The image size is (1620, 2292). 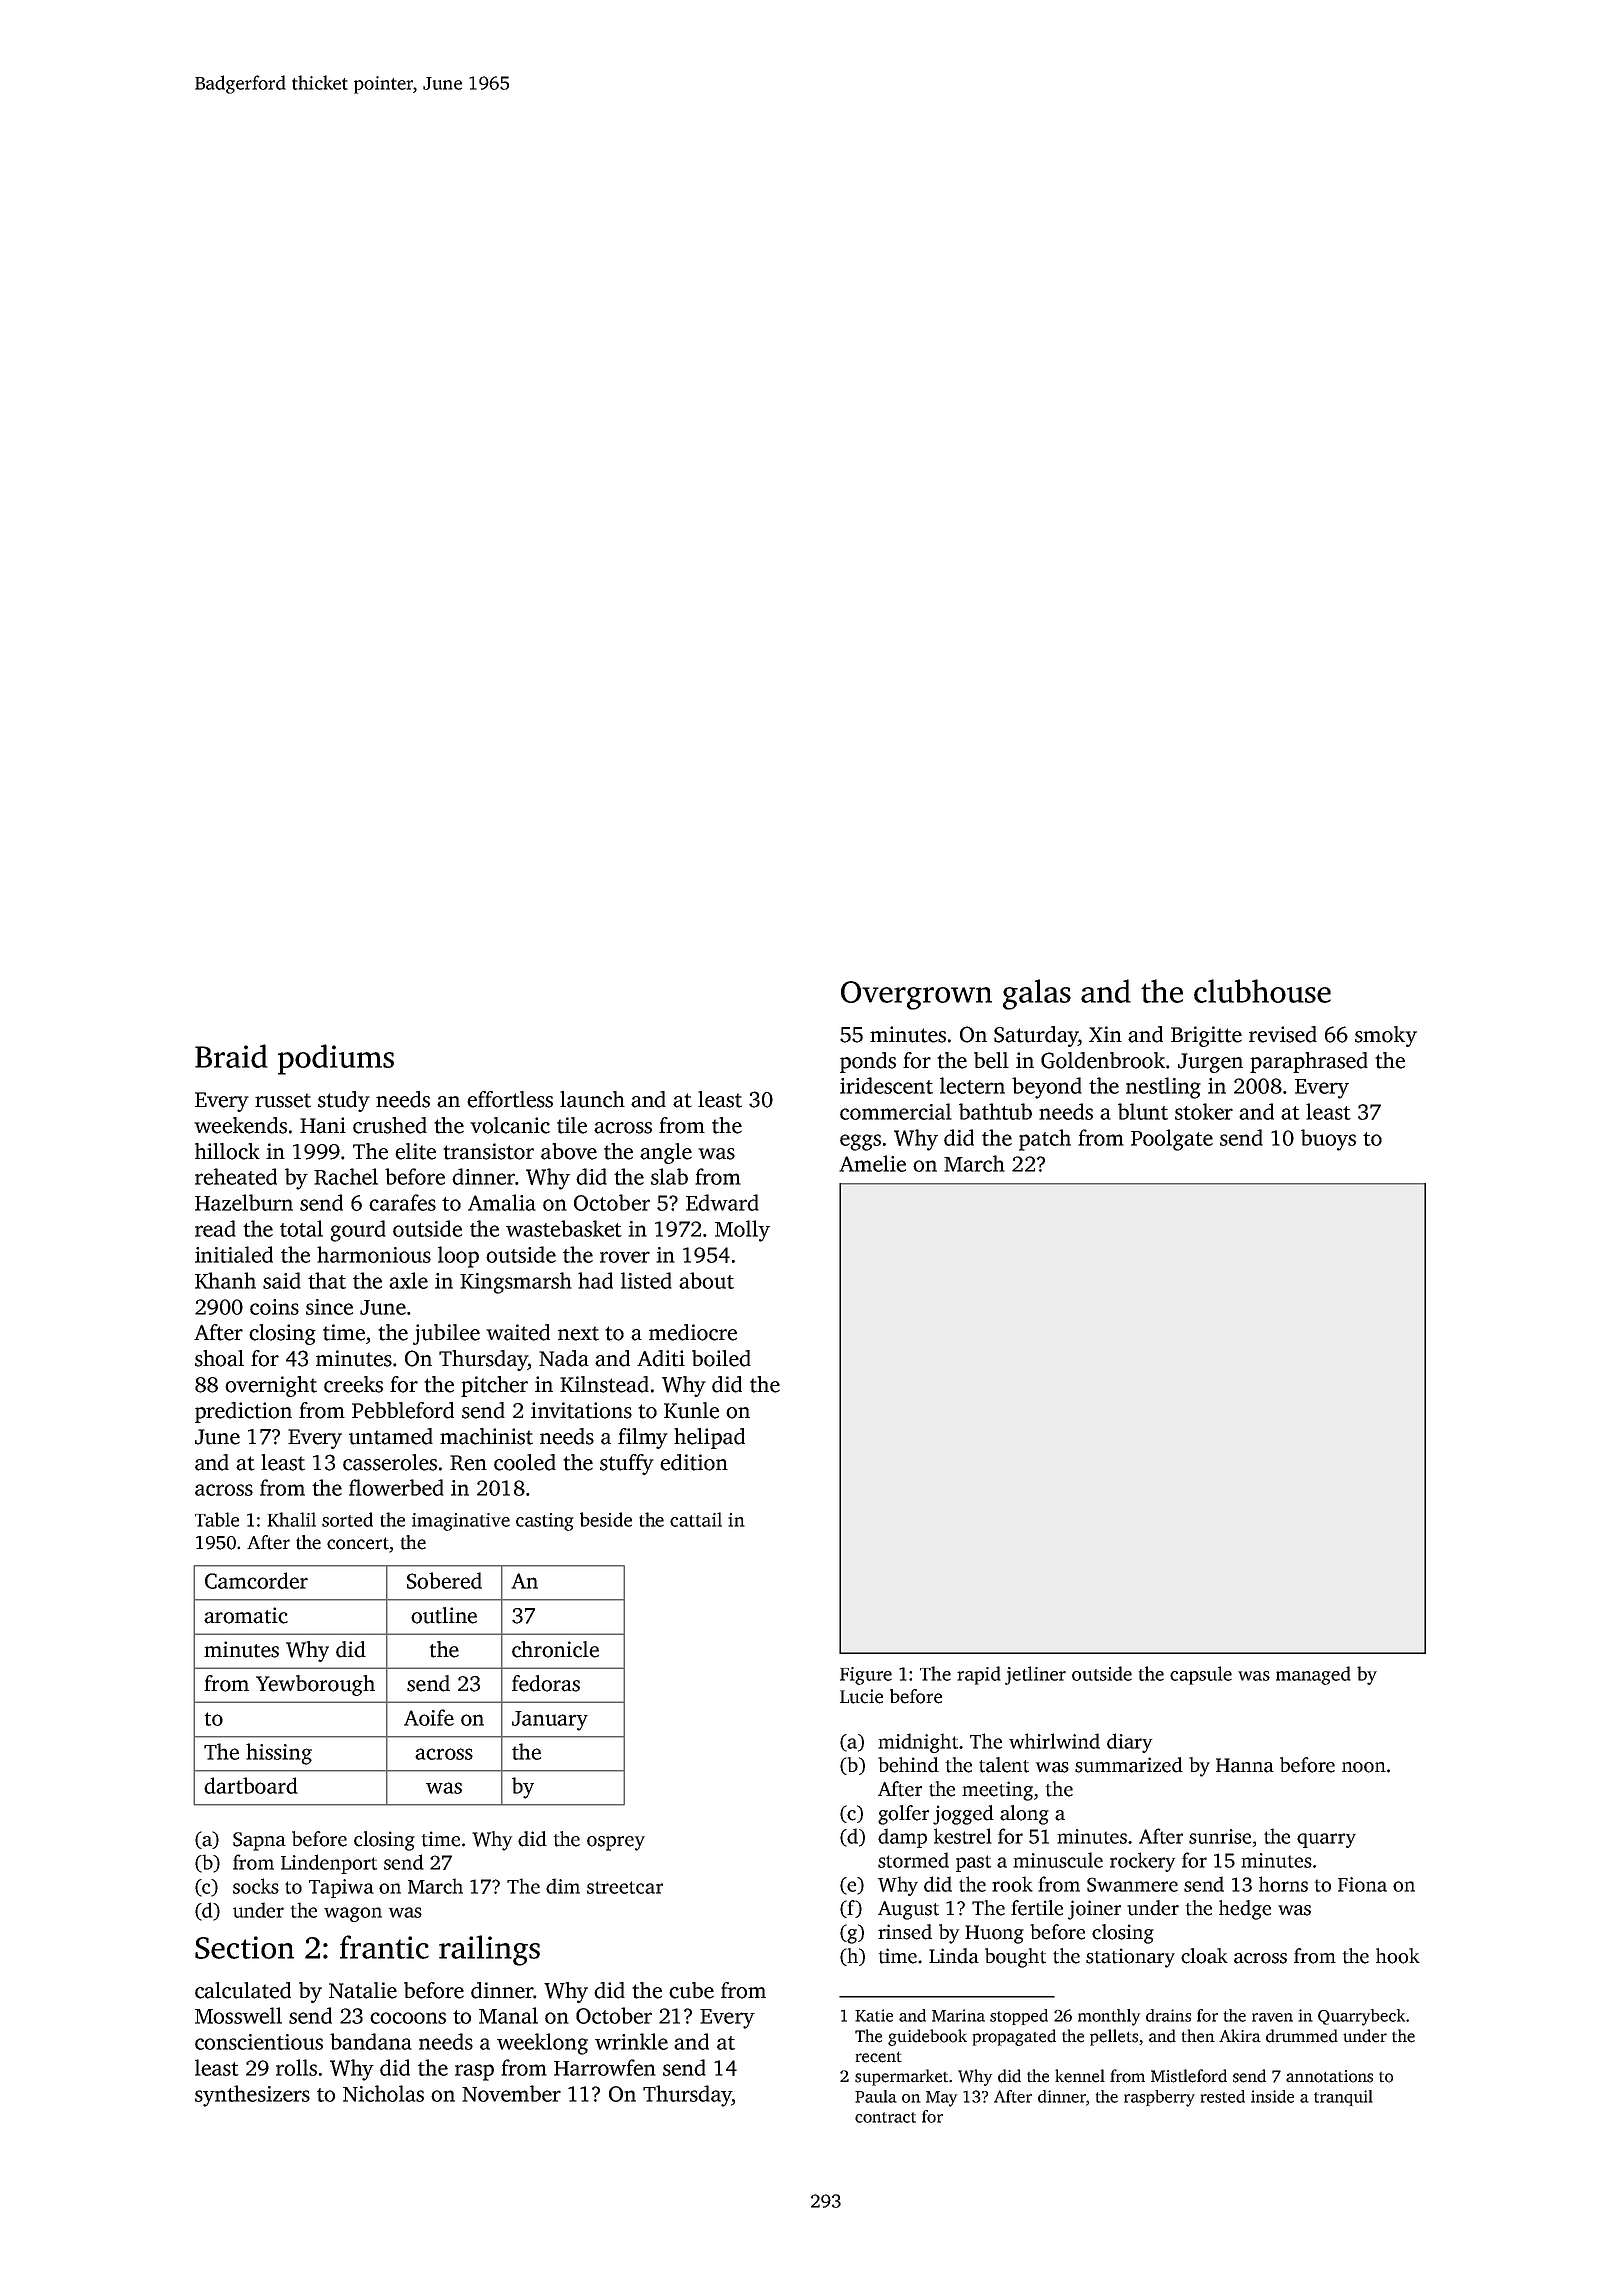 What do you see at coordinates (722, 1202) in the screenshot?
I see `Edward` at bounding box center [722, 1202].
